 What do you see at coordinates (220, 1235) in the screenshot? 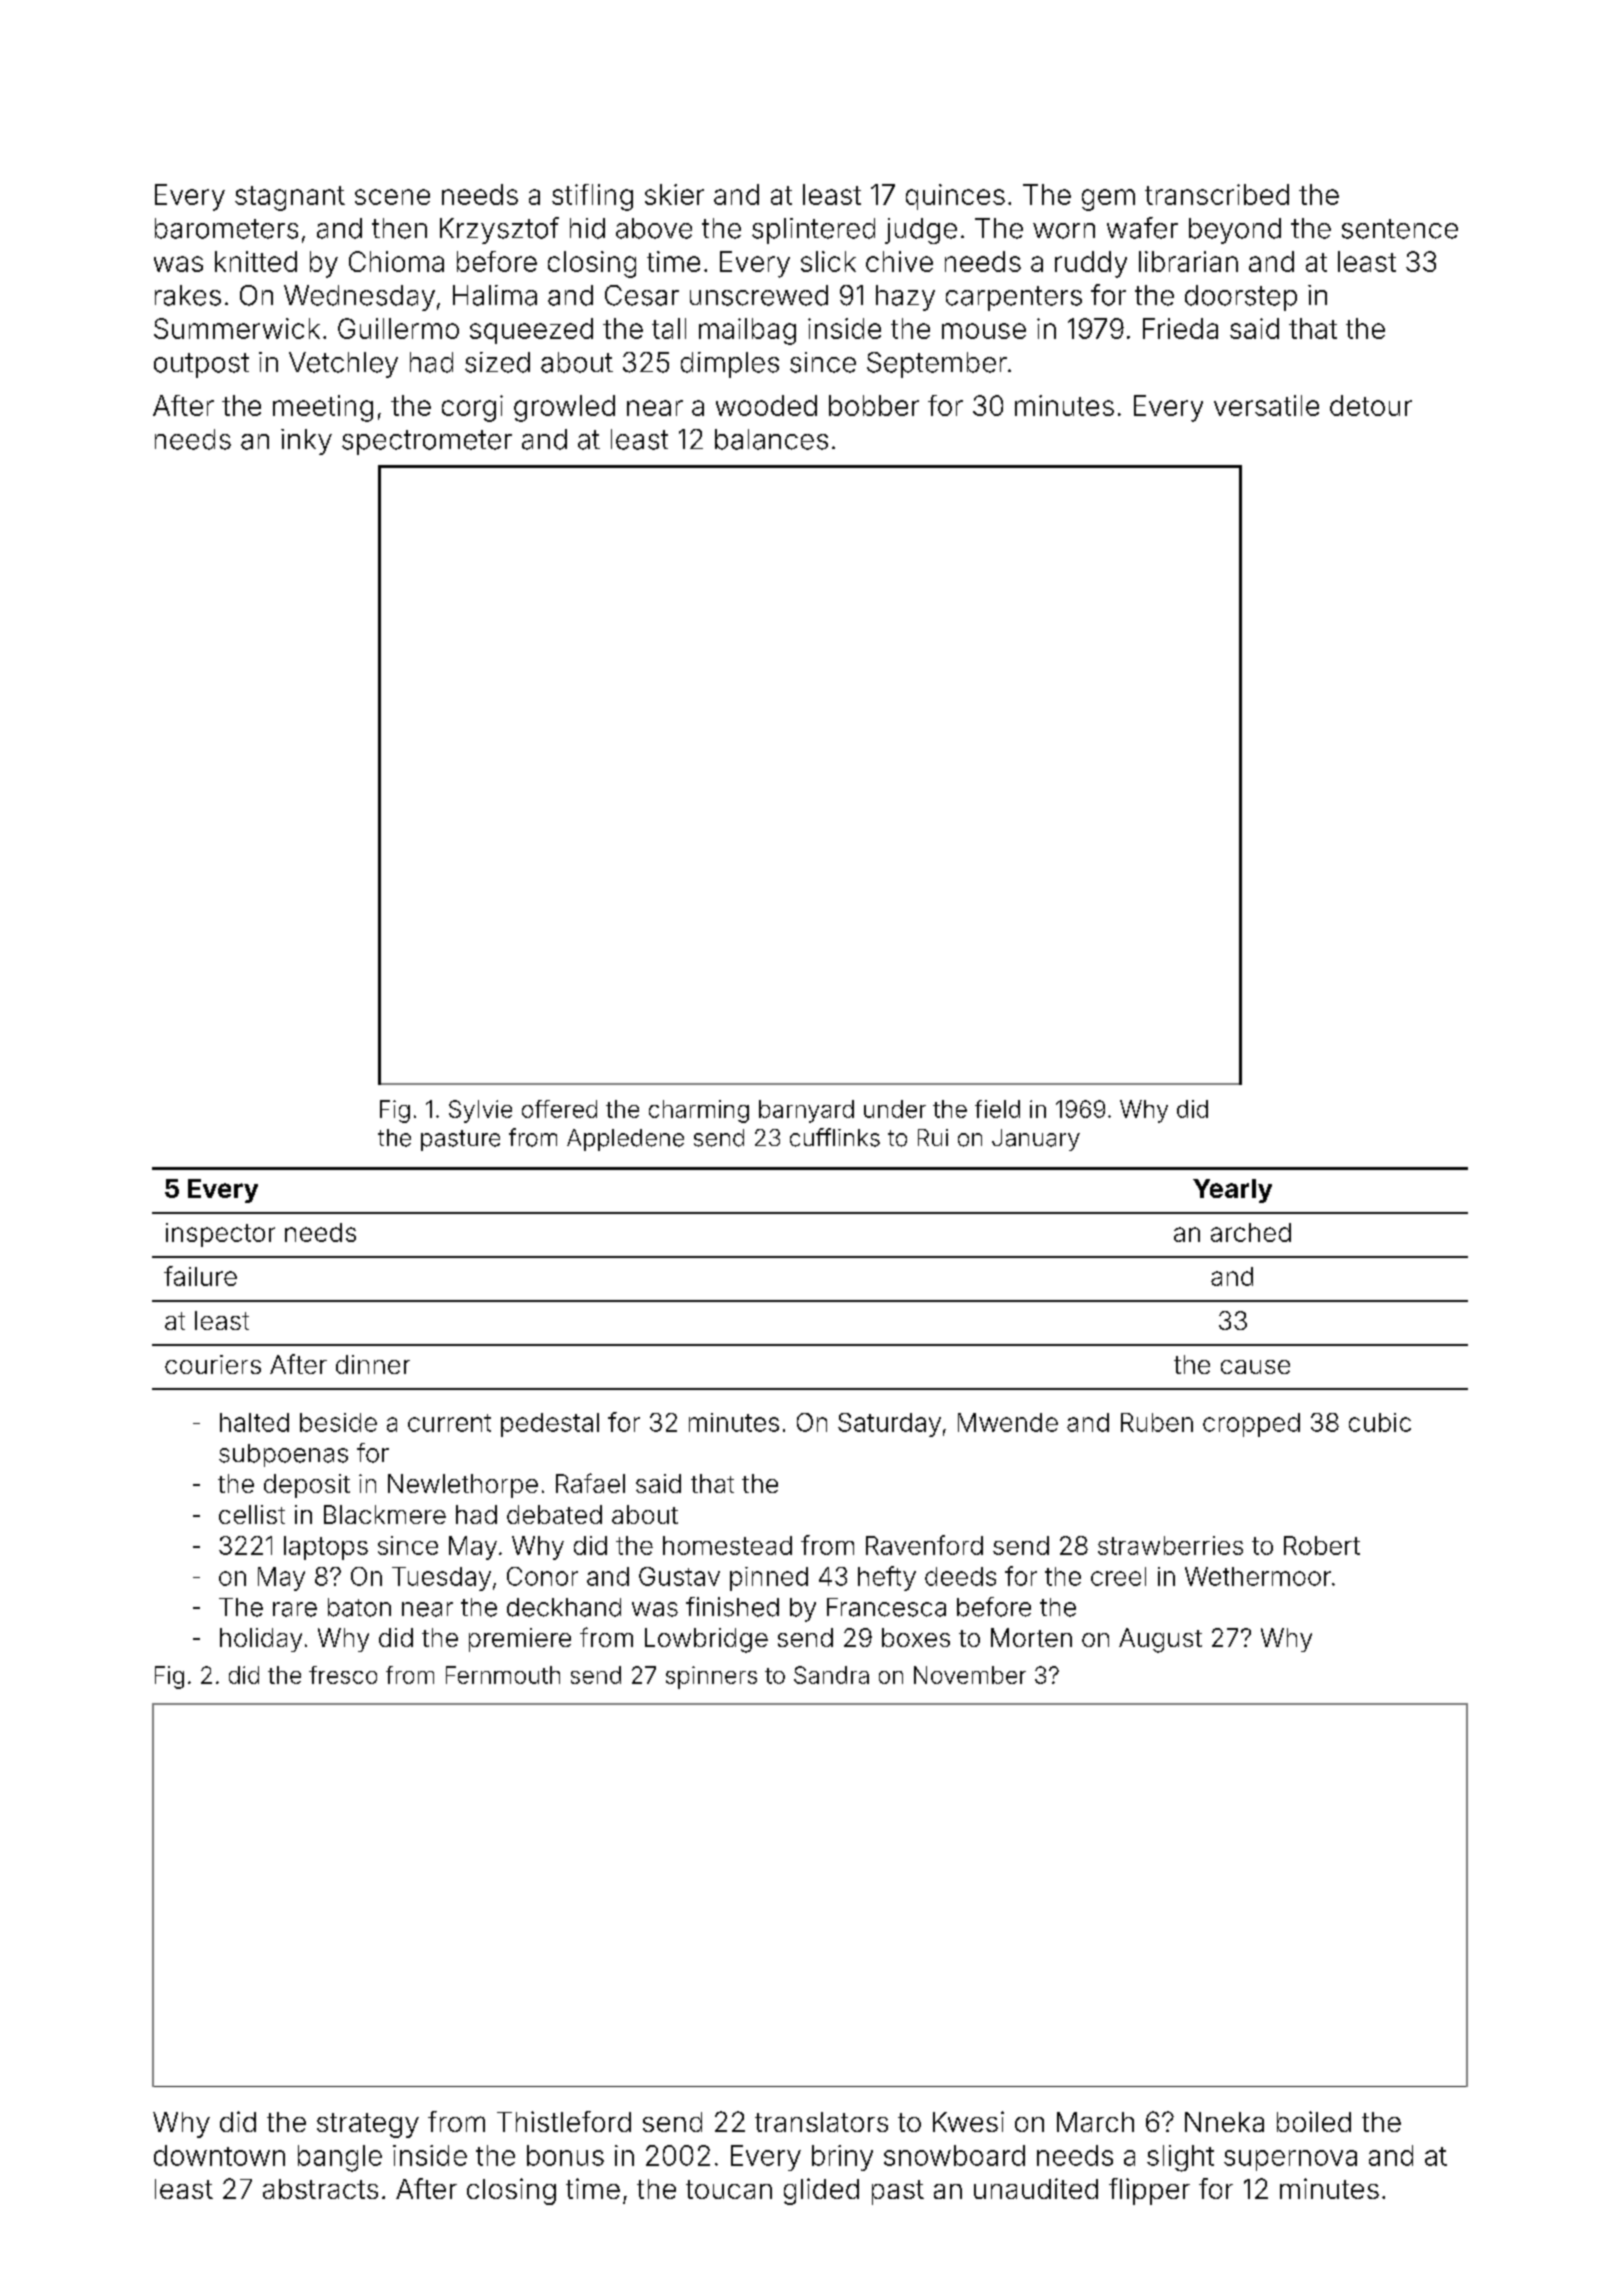
I see `inspector` at bounding box center [220, 1235].
